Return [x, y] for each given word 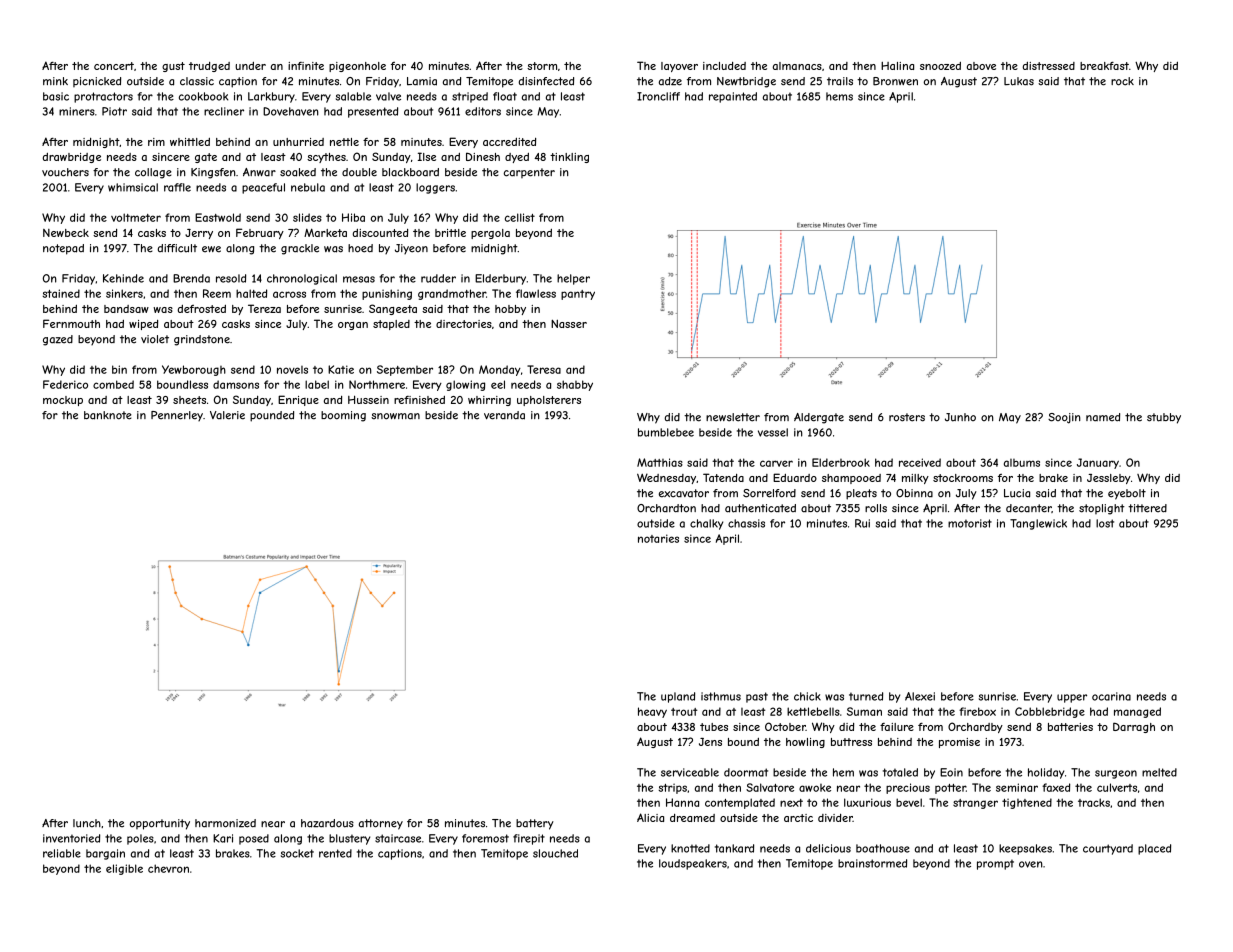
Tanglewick [1038, 524]
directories [464, 324]
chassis [746, 523]
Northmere [377, 384]
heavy [652, 712]
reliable [62, 853]
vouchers [65, 172]
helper [573, 279]
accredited [509, 142]
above [981, 66]
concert [114, 66]
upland [678, 697]
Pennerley [177, 416]
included [724, 66]
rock [1122, 81]
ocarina [1111, 696]
